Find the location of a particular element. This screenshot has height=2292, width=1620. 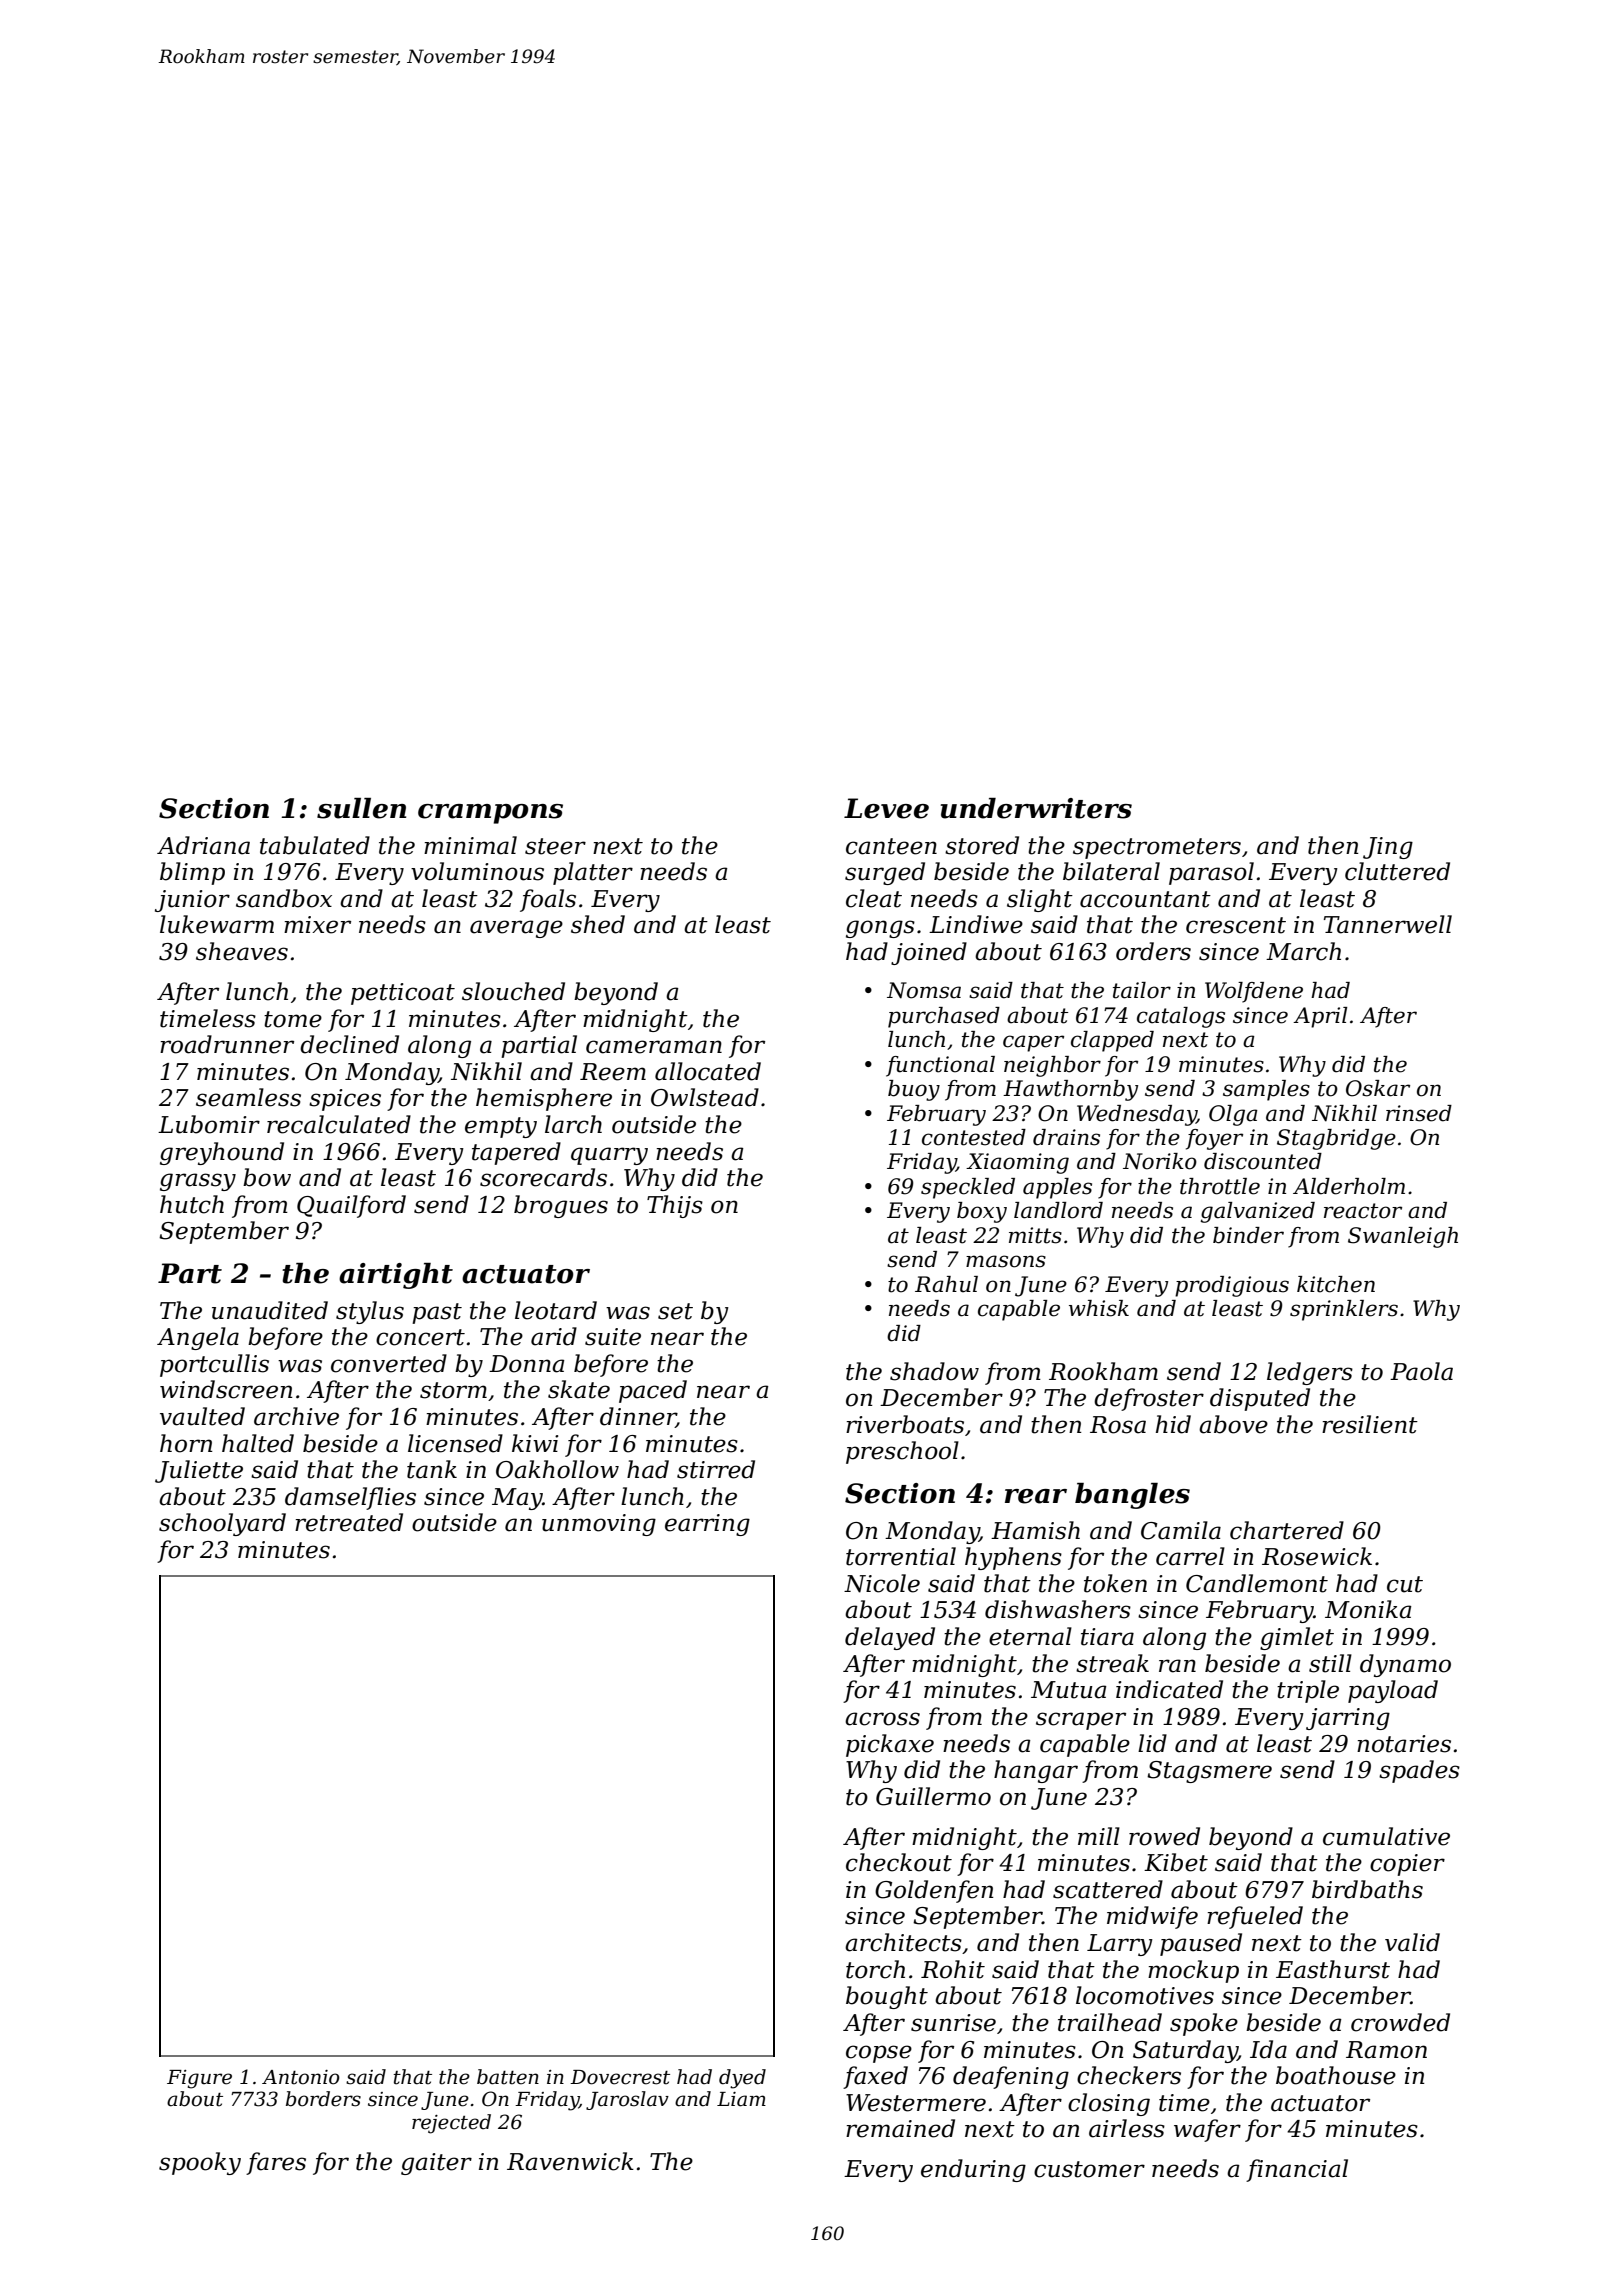

Dovecrest is located at coordinates (620, 2077).
